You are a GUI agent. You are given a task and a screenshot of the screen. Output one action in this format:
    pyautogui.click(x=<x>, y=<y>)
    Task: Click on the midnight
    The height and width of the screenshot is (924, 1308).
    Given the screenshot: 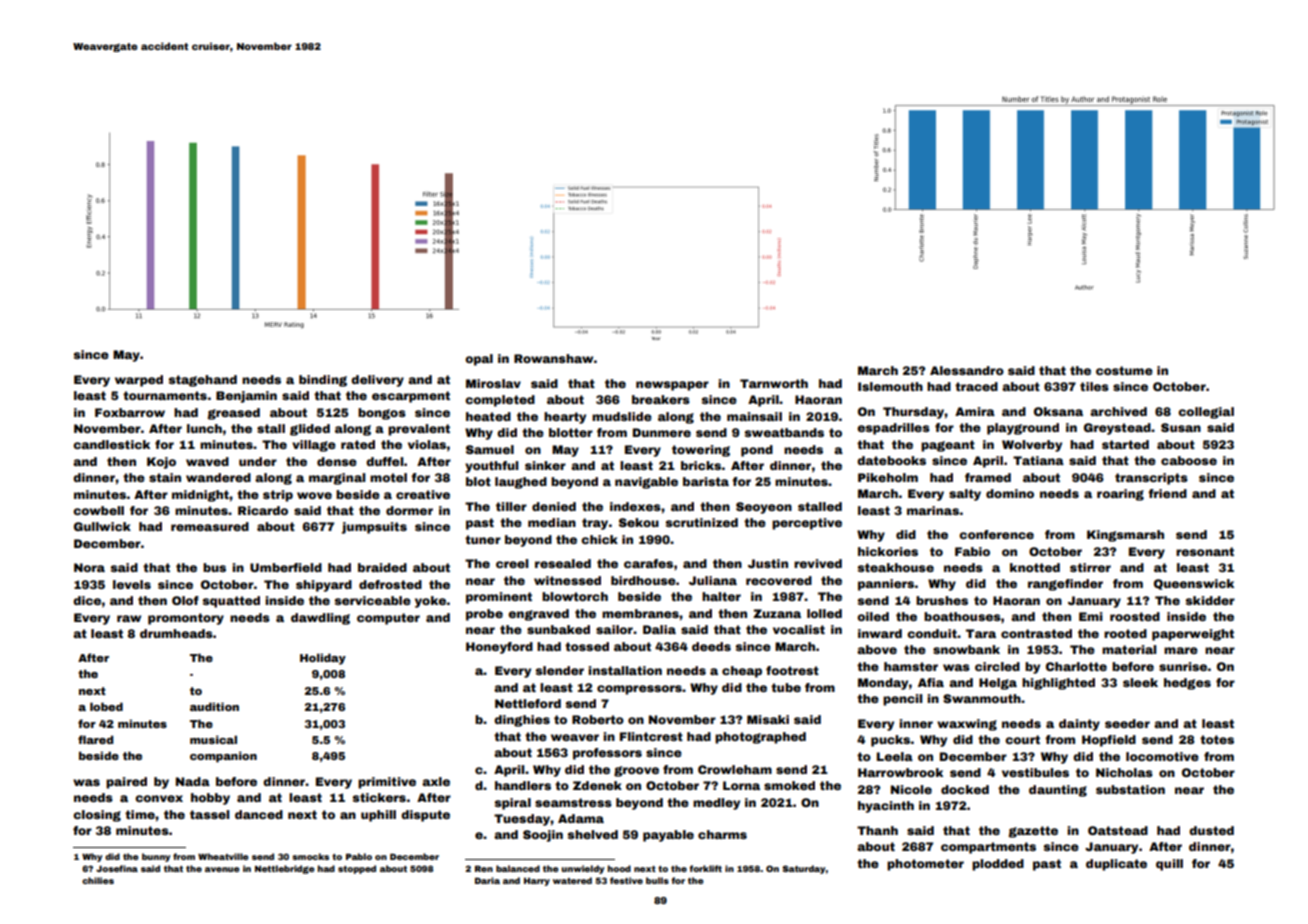 What is the action you would take?
    pyautogui.click(x=200, y=496)
